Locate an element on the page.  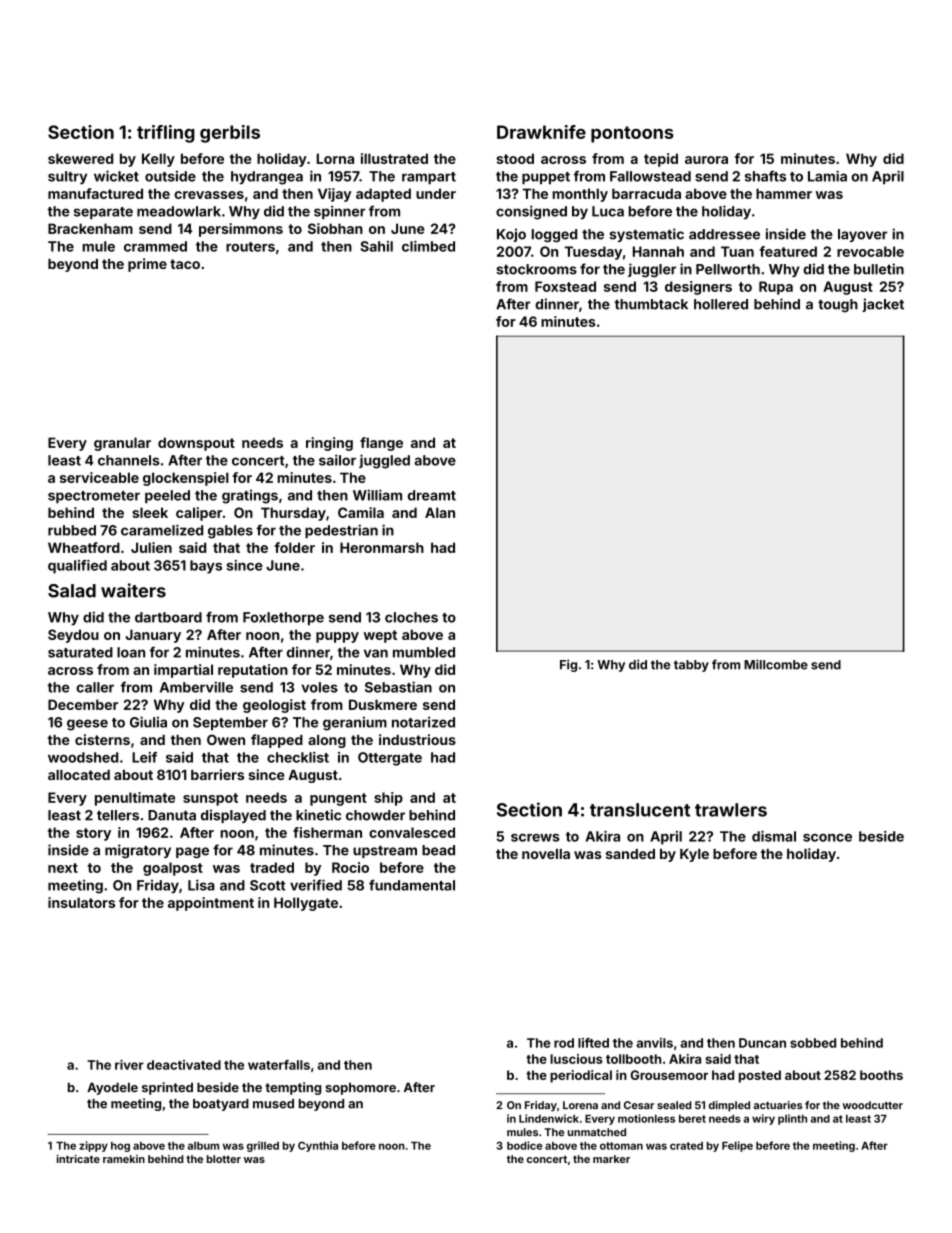
hog is located at coordinates (120, 1147).
